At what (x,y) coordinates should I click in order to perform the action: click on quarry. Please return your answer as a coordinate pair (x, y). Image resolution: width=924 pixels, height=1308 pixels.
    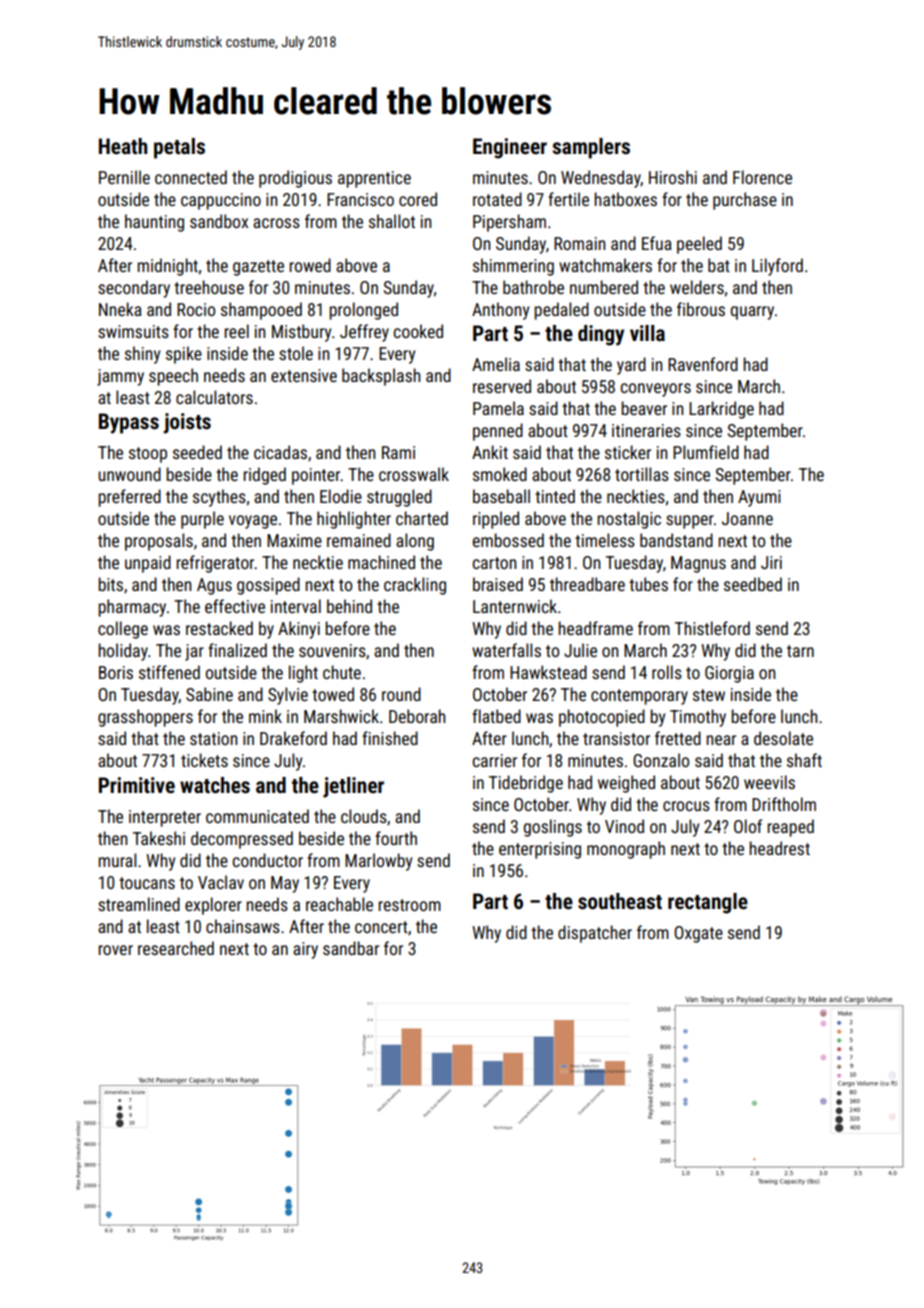
    Looking at the image, I should click on (752, 313).
